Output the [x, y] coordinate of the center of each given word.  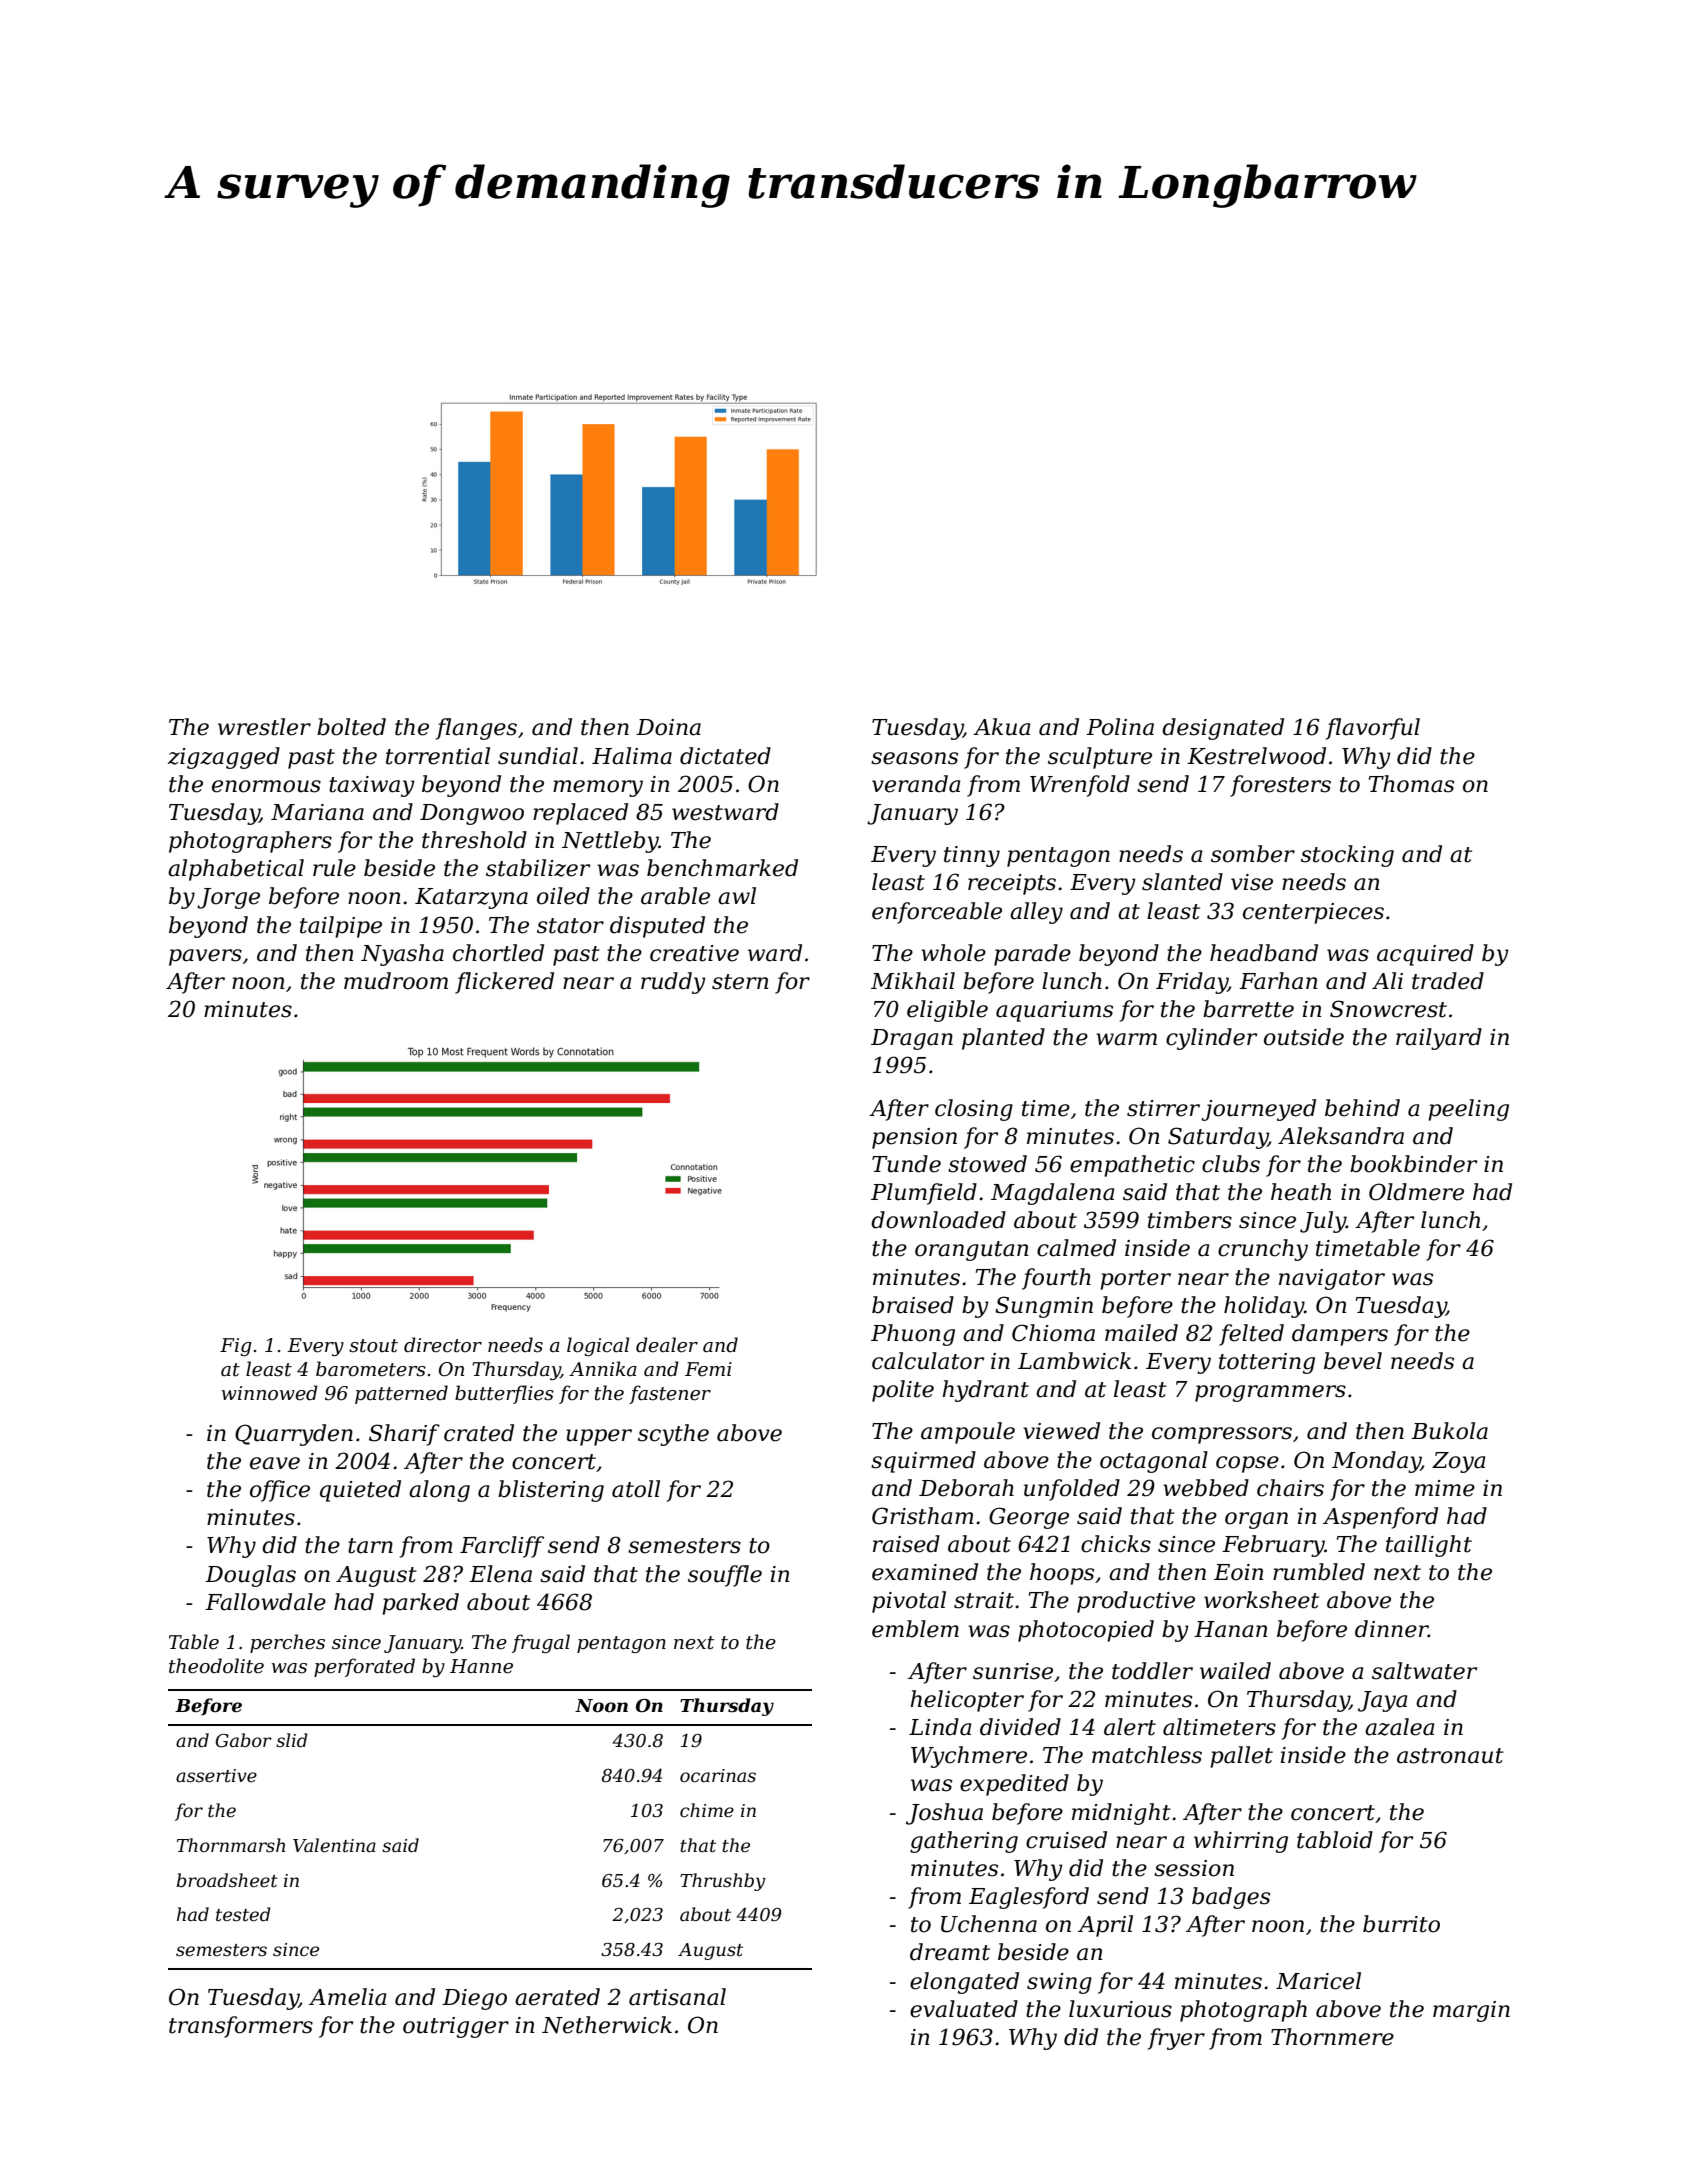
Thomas [1411, 784]
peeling [1468, 1110]
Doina [668, 727]
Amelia [347, 1997]
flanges [476, 729]
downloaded [938, 1220]
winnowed [270, 1393]
